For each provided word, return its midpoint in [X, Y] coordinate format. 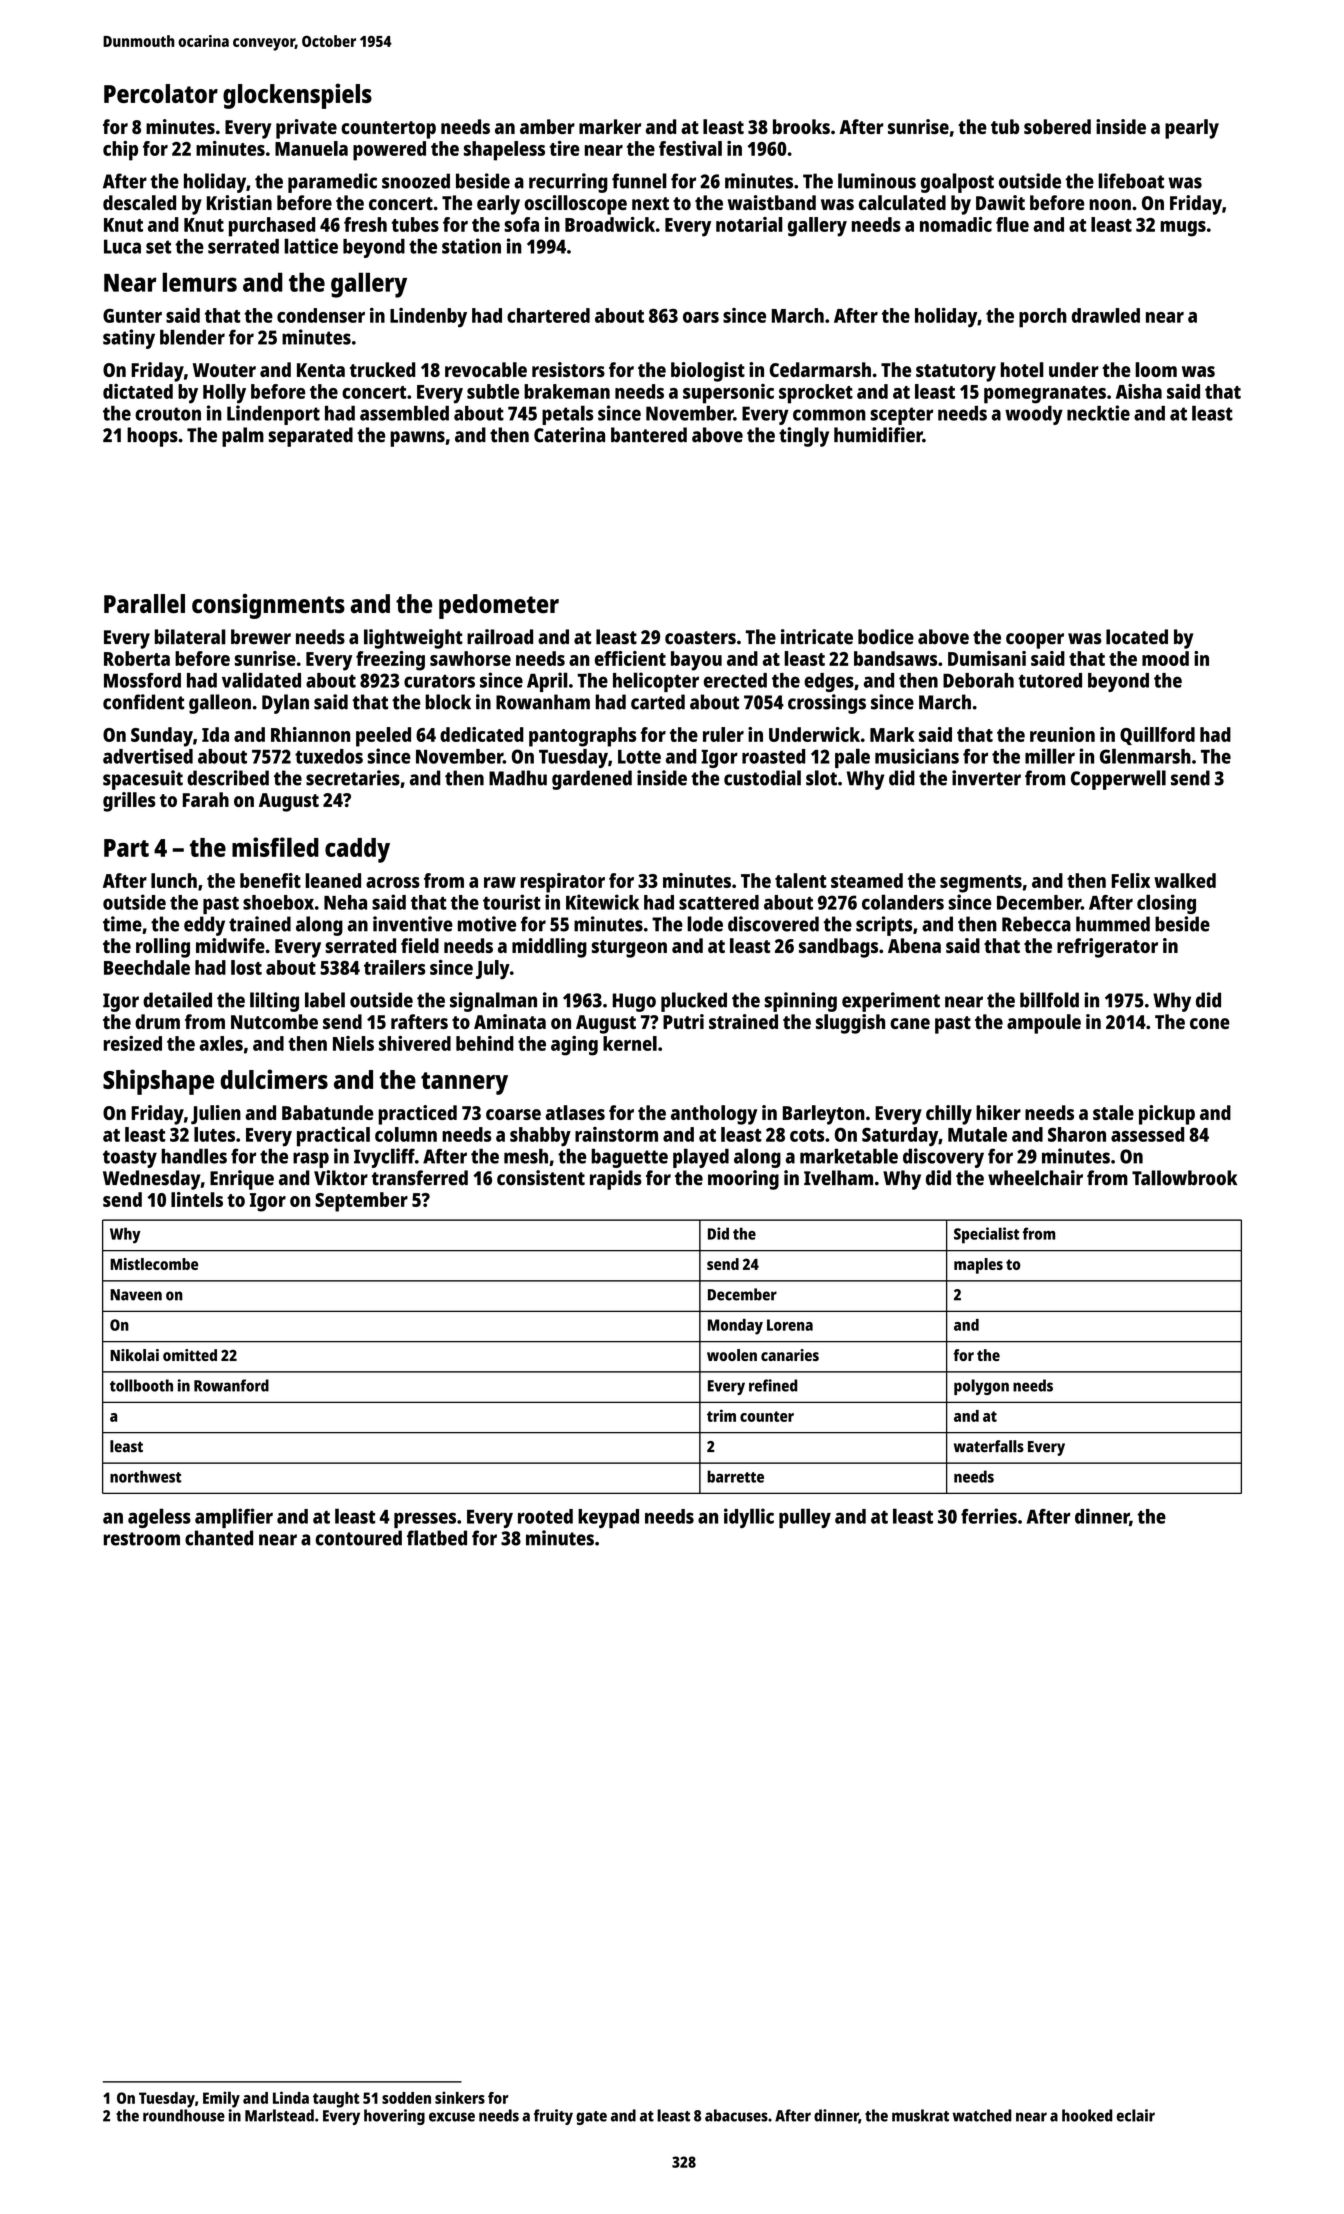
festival [690, 148]
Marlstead [279, 2115]
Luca [122, 246]
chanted [219, 1538]
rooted [545, 1516]
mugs [1183, 229]
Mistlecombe [154, 1264]
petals [567, 415]
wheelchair [1035, 1178]
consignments [268, 606]
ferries [989, 1516]
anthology [714, 1115]
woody [1034, 415]
